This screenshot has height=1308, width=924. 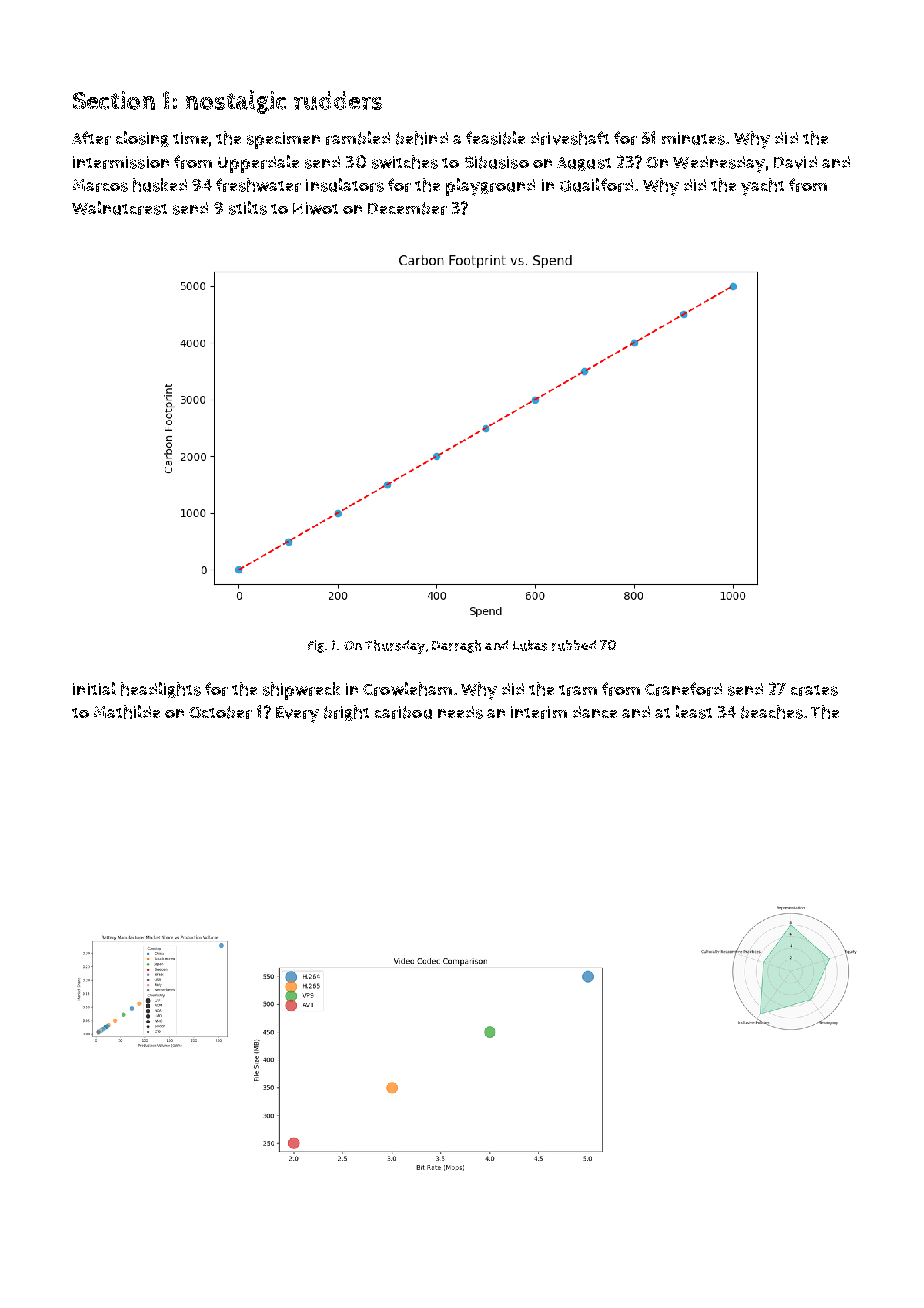 What do you see at coordinates (456, 646) in the screenshot?
I see `Darragh` at bounding box center [456, 646].
